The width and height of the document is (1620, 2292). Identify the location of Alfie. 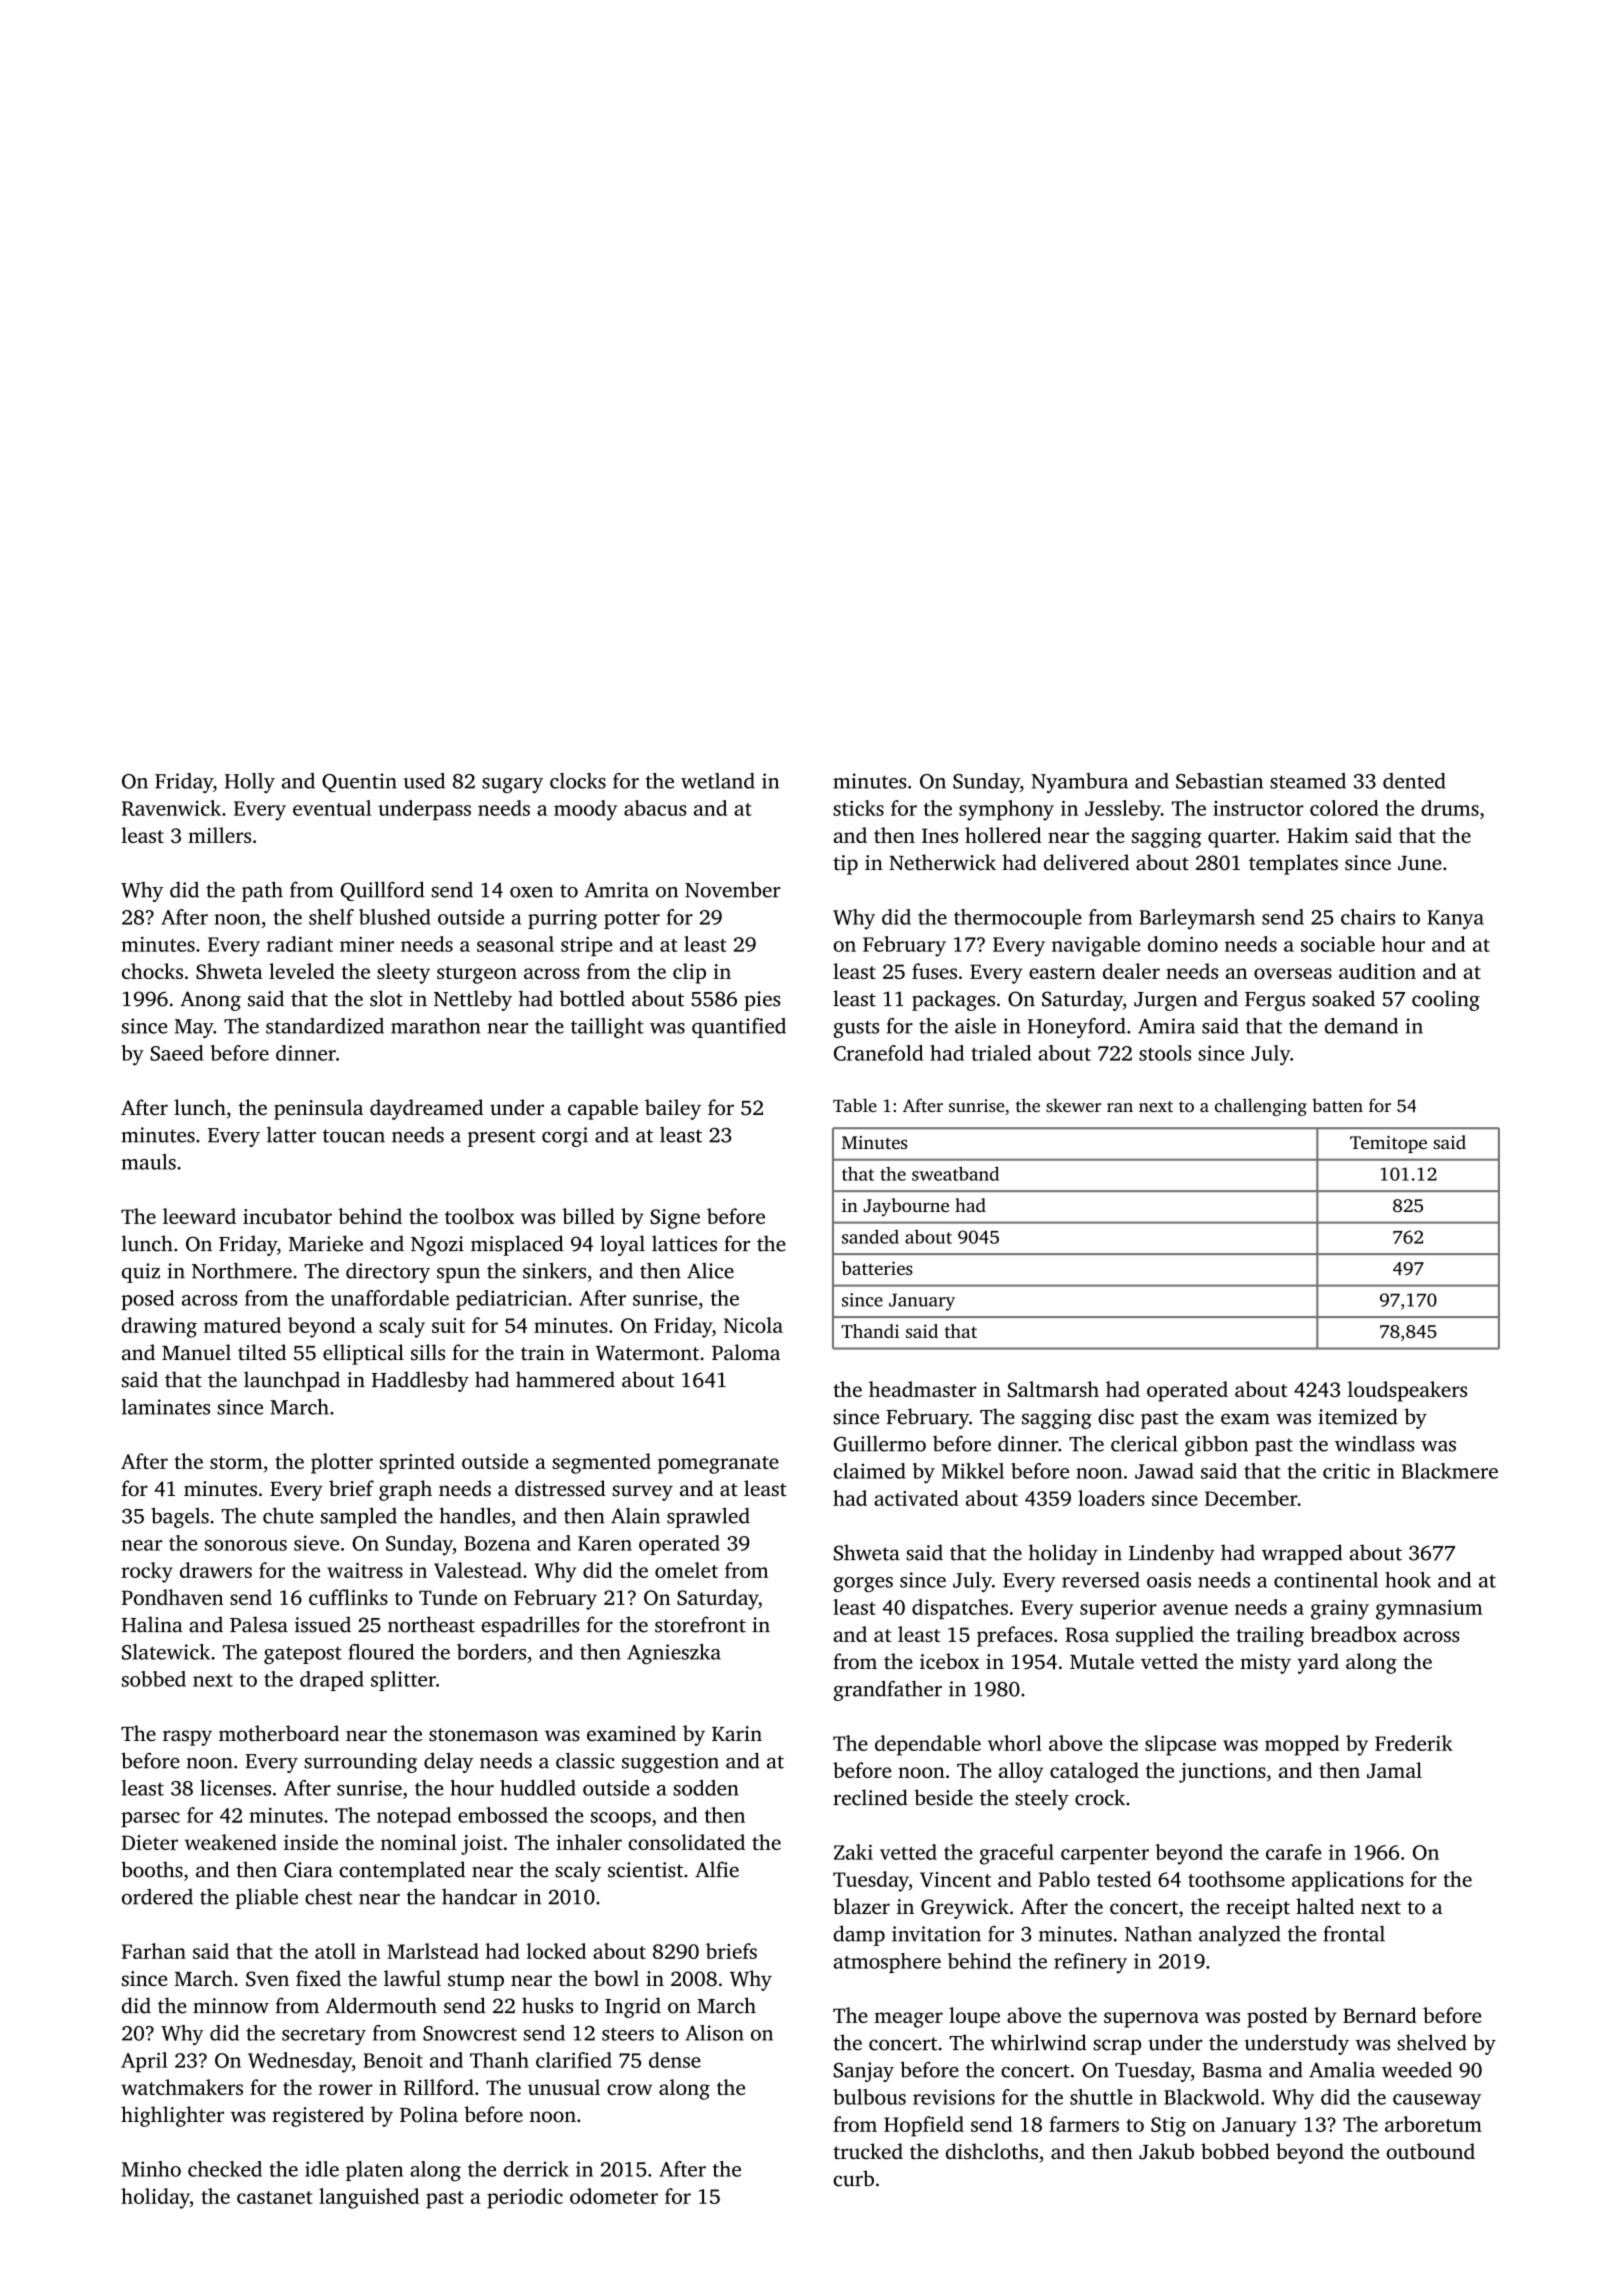
(717, 1869).
